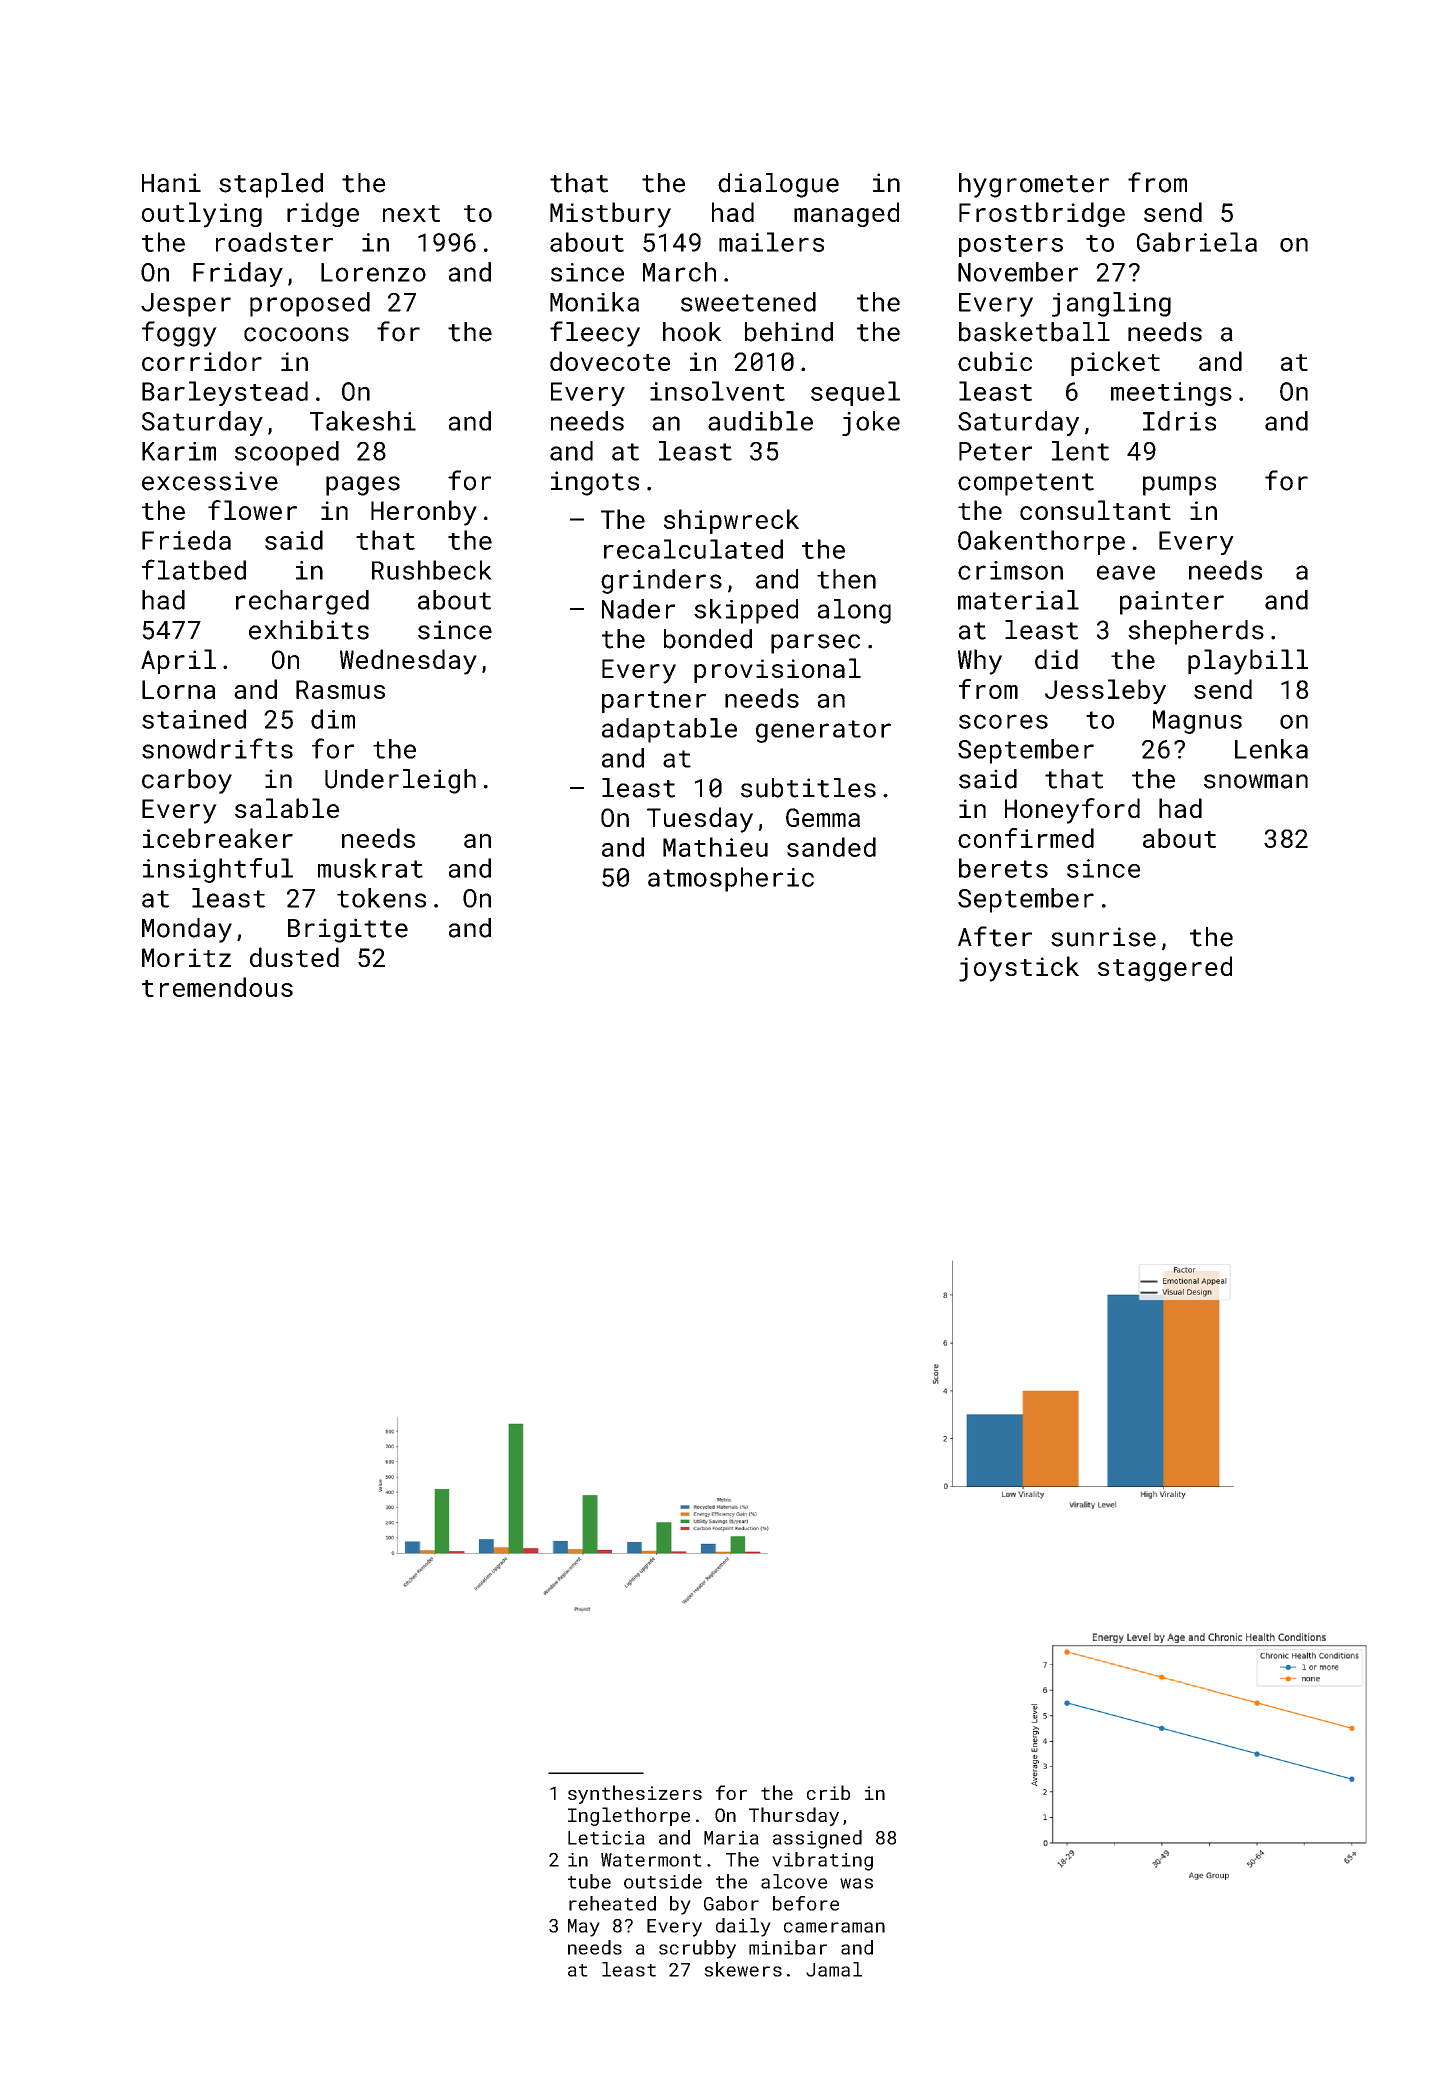  What do you see at coordinates (831, 847) in the document?
I see `sanded` at bounding box center [831, 847].
